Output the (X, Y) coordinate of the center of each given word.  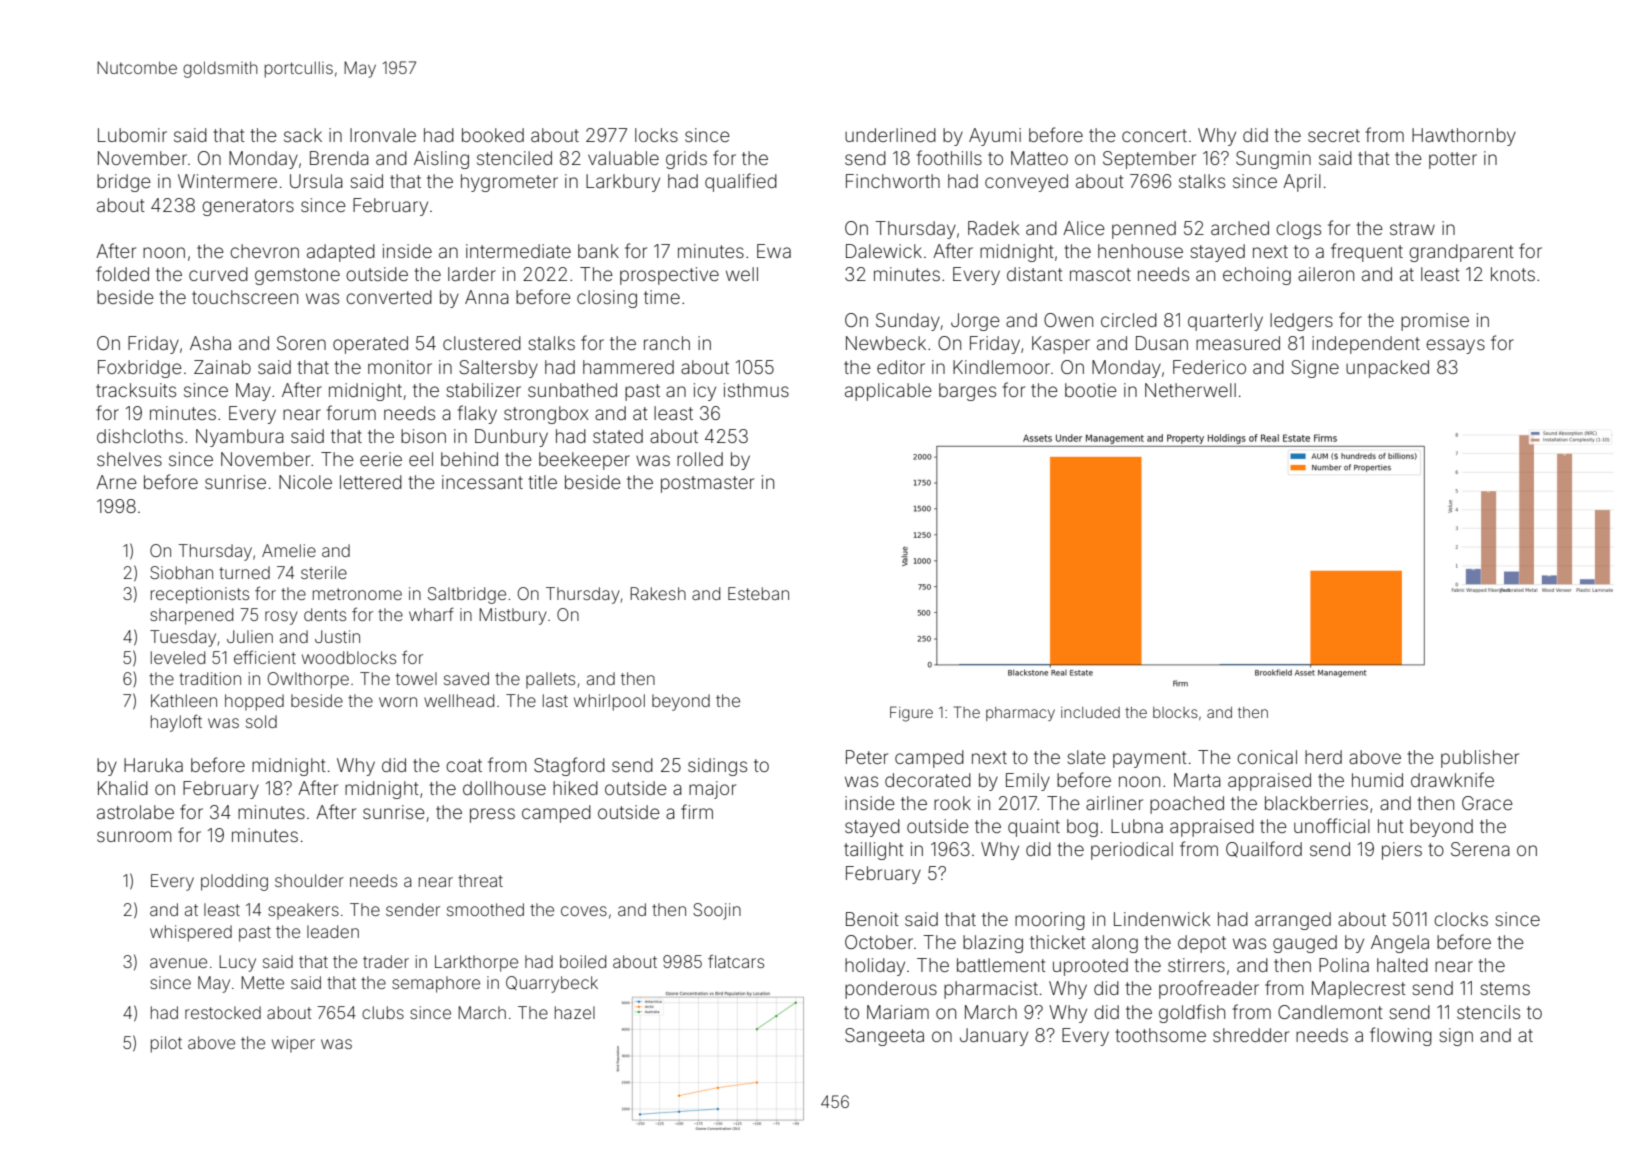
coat (464, 765)
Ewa (774, 251)
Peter (867, 757)
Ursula (316, 181)
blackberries (1316, 803)
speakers (303, 911)
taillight (874, 851)
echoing (1257, 276)
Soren (301, 343)
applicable (888, 392)
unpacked (1387, 369)
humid (1377, 780)
